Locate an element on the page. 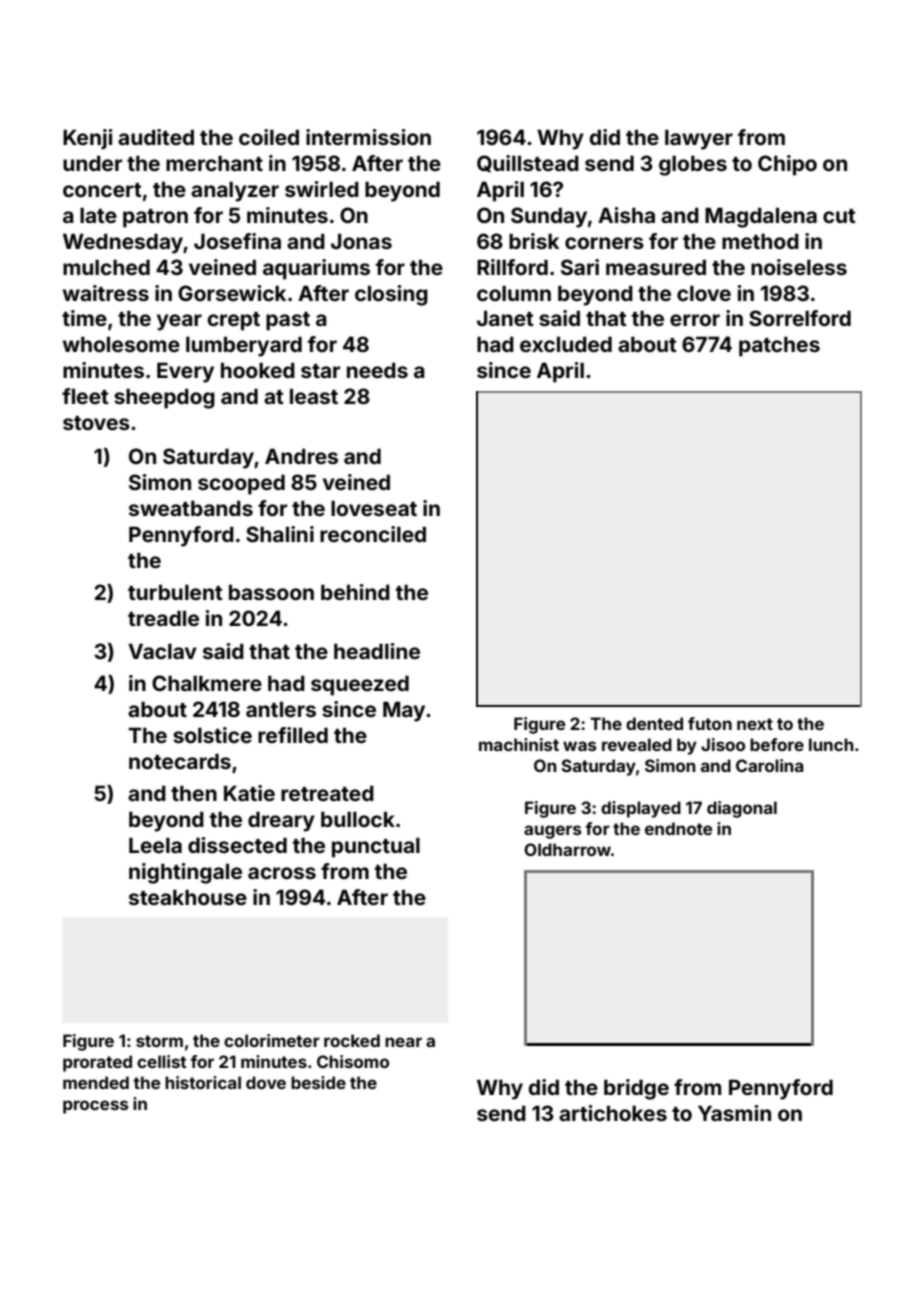 This document has width=924, height=1311. merchant is located at coordinates (214, 163).
